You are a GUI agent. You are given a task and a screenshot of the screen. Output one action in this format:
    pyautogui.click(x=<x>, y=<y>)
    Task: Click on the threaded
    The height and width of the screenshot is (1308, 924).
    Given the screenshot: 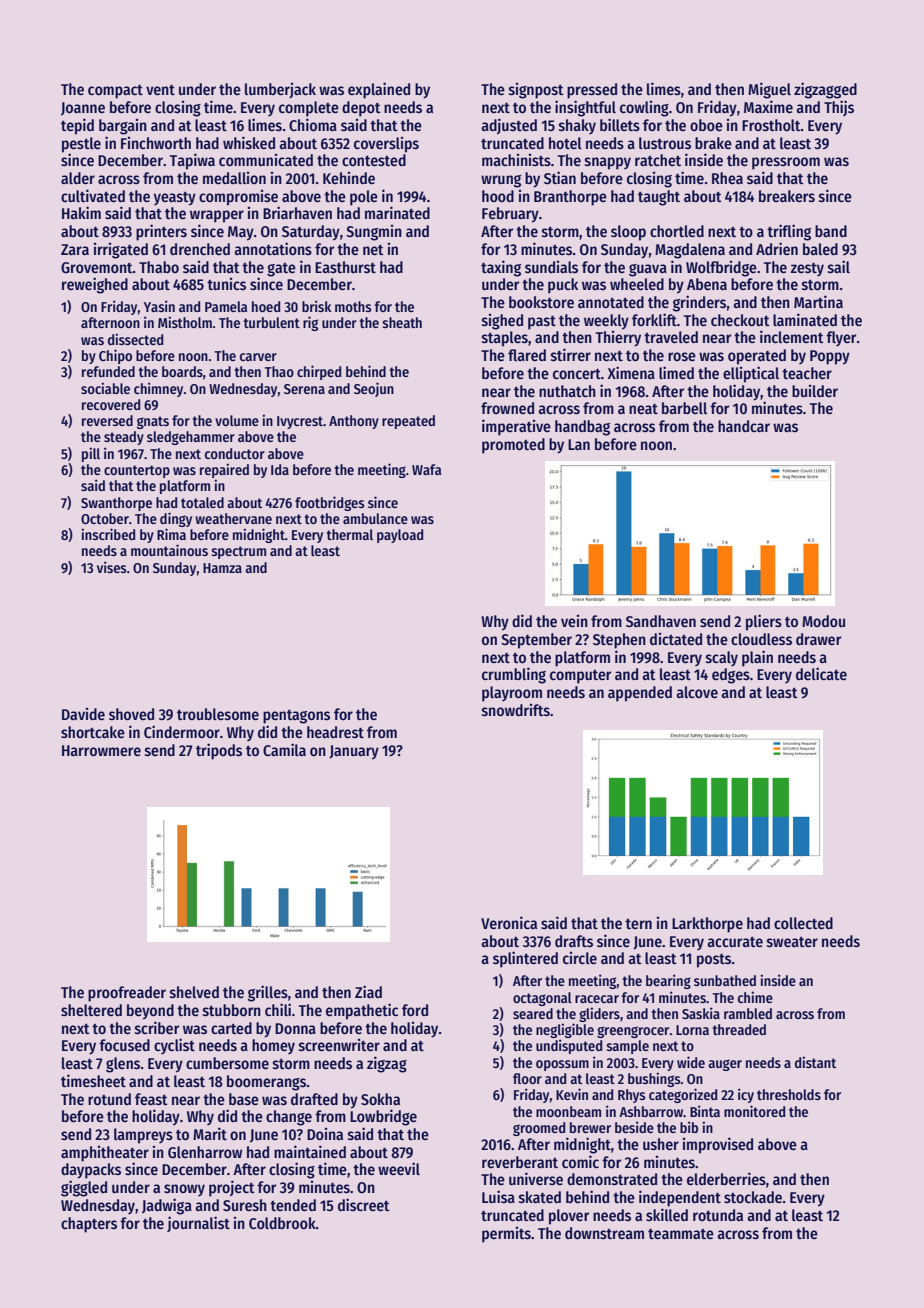 What is the action you would take?
    pyautogui.click(x=739, y=1029)
